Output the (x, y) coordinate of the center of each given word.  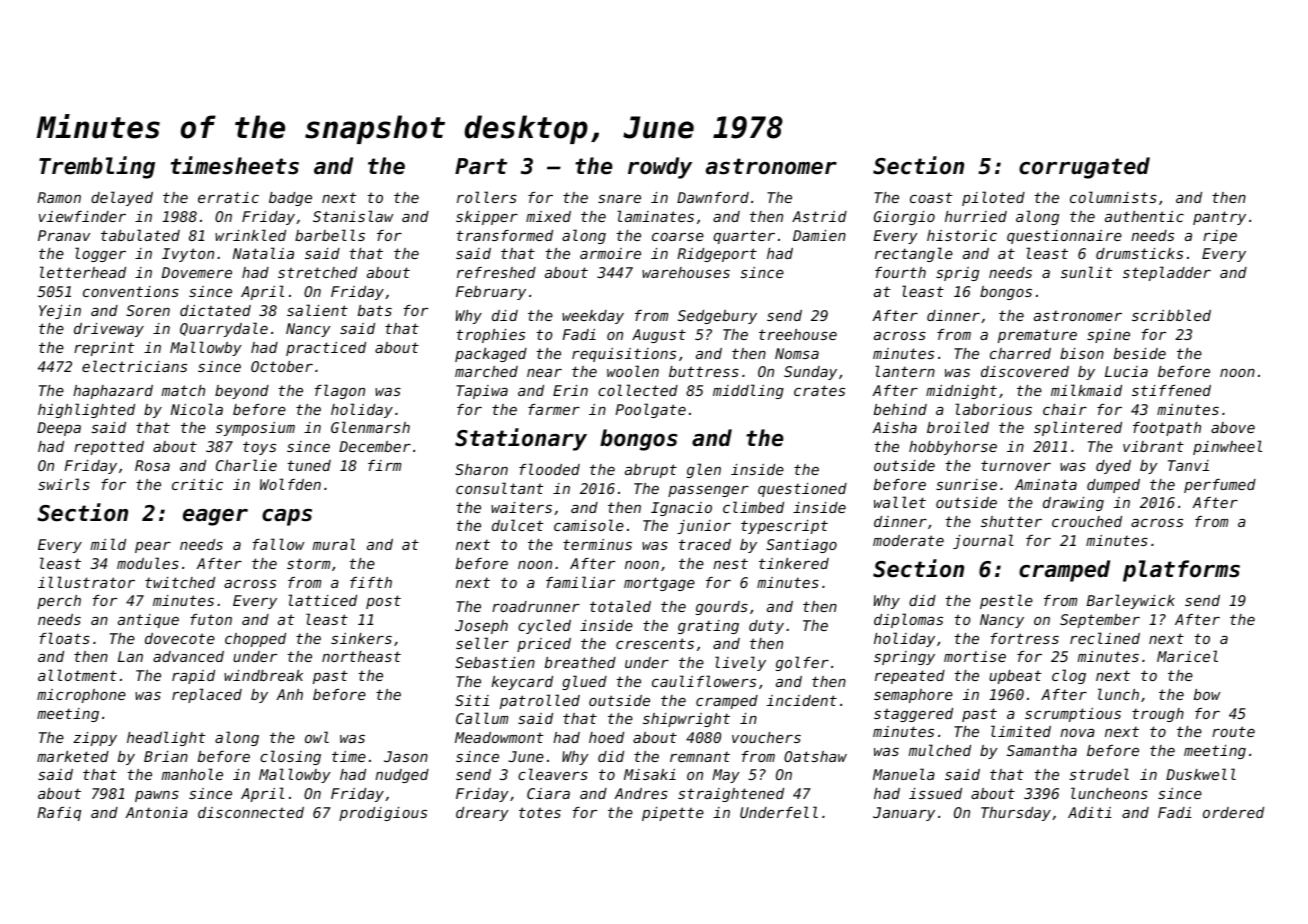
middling (748, 391)
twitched (180, 582)
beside (1140, 353)
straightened (731, 795)
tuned (309, 465)
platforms (1181, 571)
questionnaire (1064, 237)
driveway (109, 330)
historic (962, 235)
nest (730, 563)
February (491, 293)
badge (290, 199)
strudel (1099, 774)
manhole (192, 774)
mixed (548, 216)
